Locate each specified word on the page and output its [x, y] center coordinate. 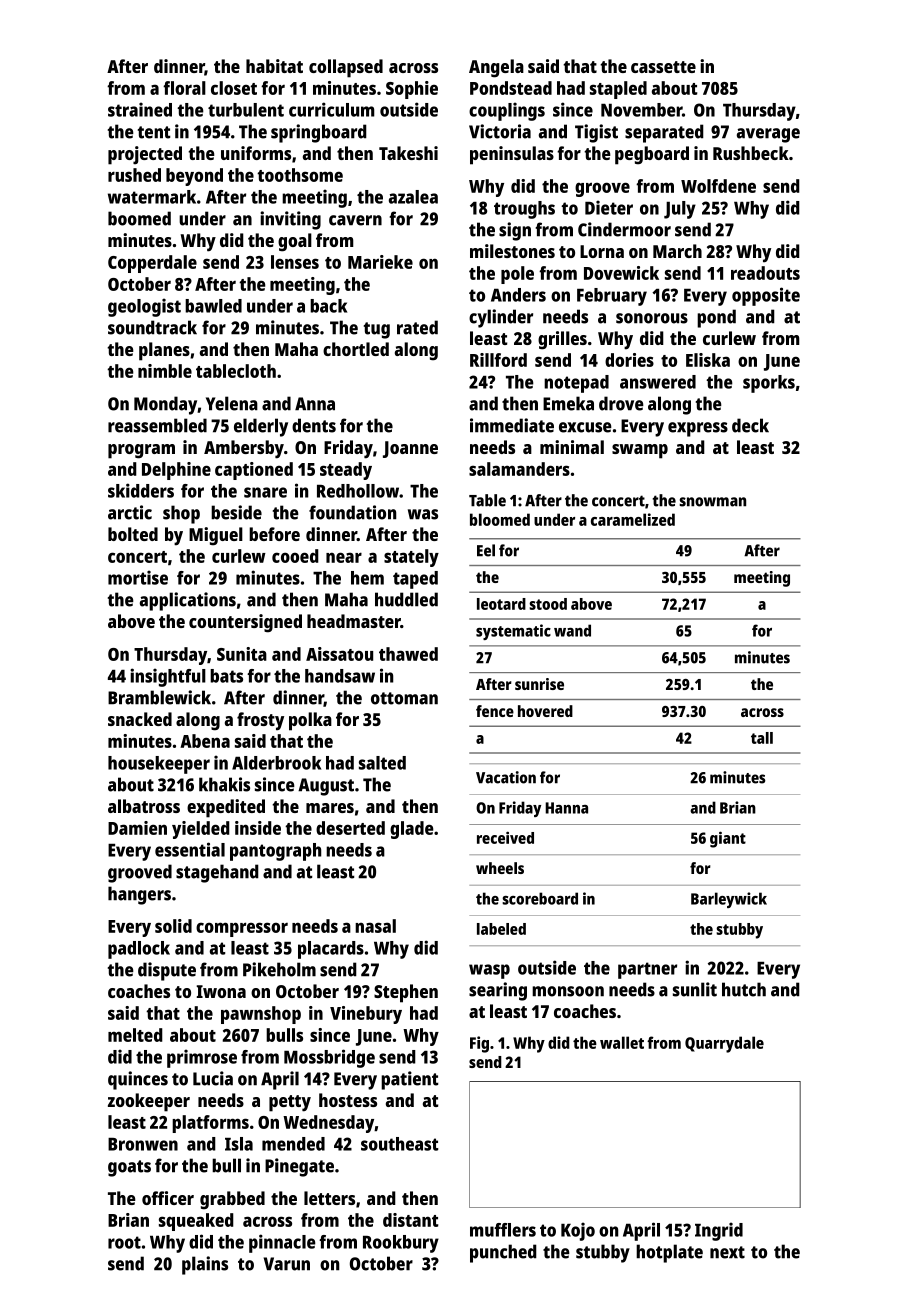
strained [140, 109]
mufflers [503, 1230]
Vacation [506, 777]
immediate [512, 425]
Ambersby [244, 449]
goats [129, 1168]
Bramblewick [159, 697]
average [768, 135]
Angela [496, 68]
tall [762, 738]
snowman [712, 502]
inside [258, 828]
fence [495, 711]
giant [728, 839]
